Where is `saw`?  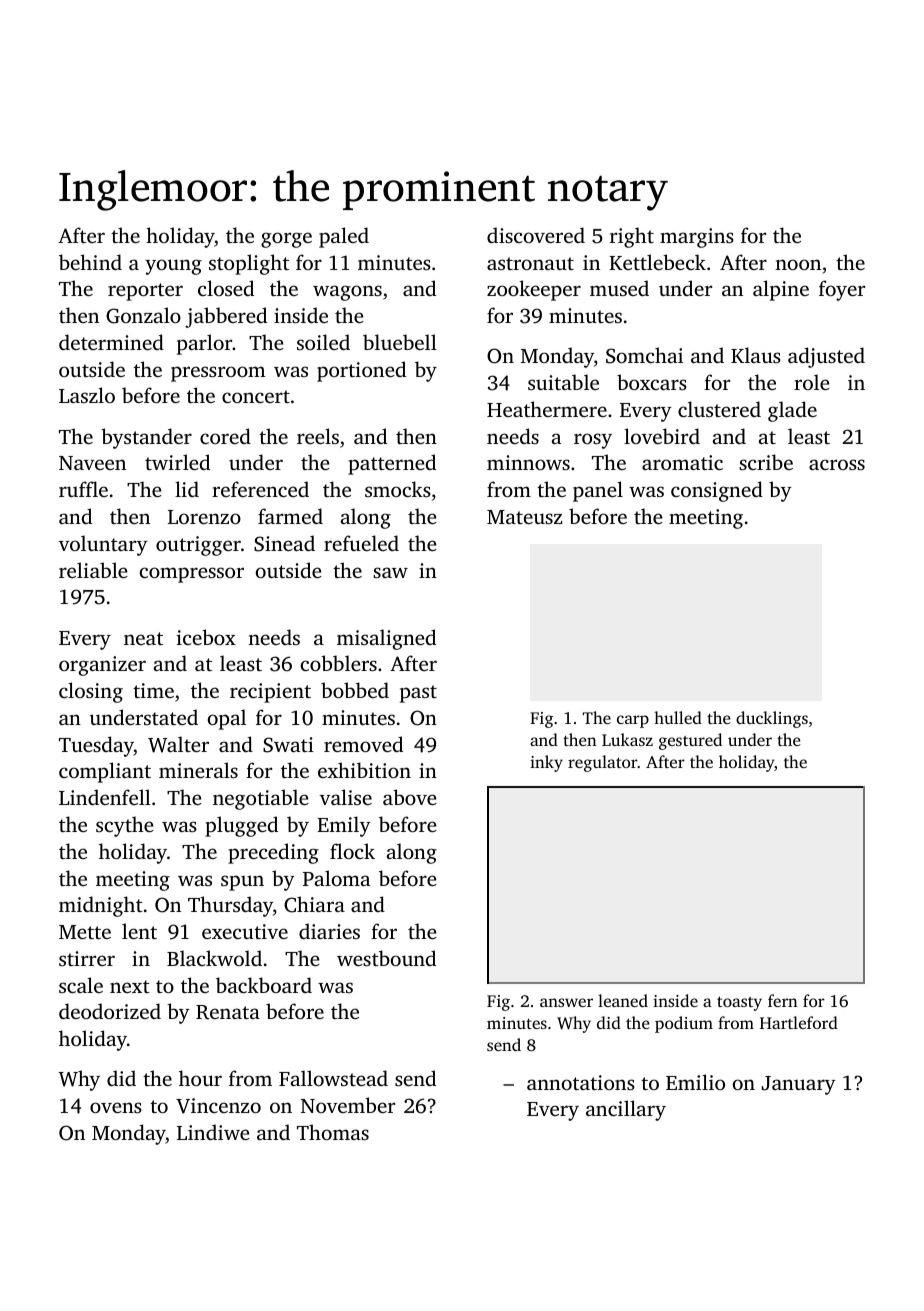 saw is located at coordinates (390, 572).
